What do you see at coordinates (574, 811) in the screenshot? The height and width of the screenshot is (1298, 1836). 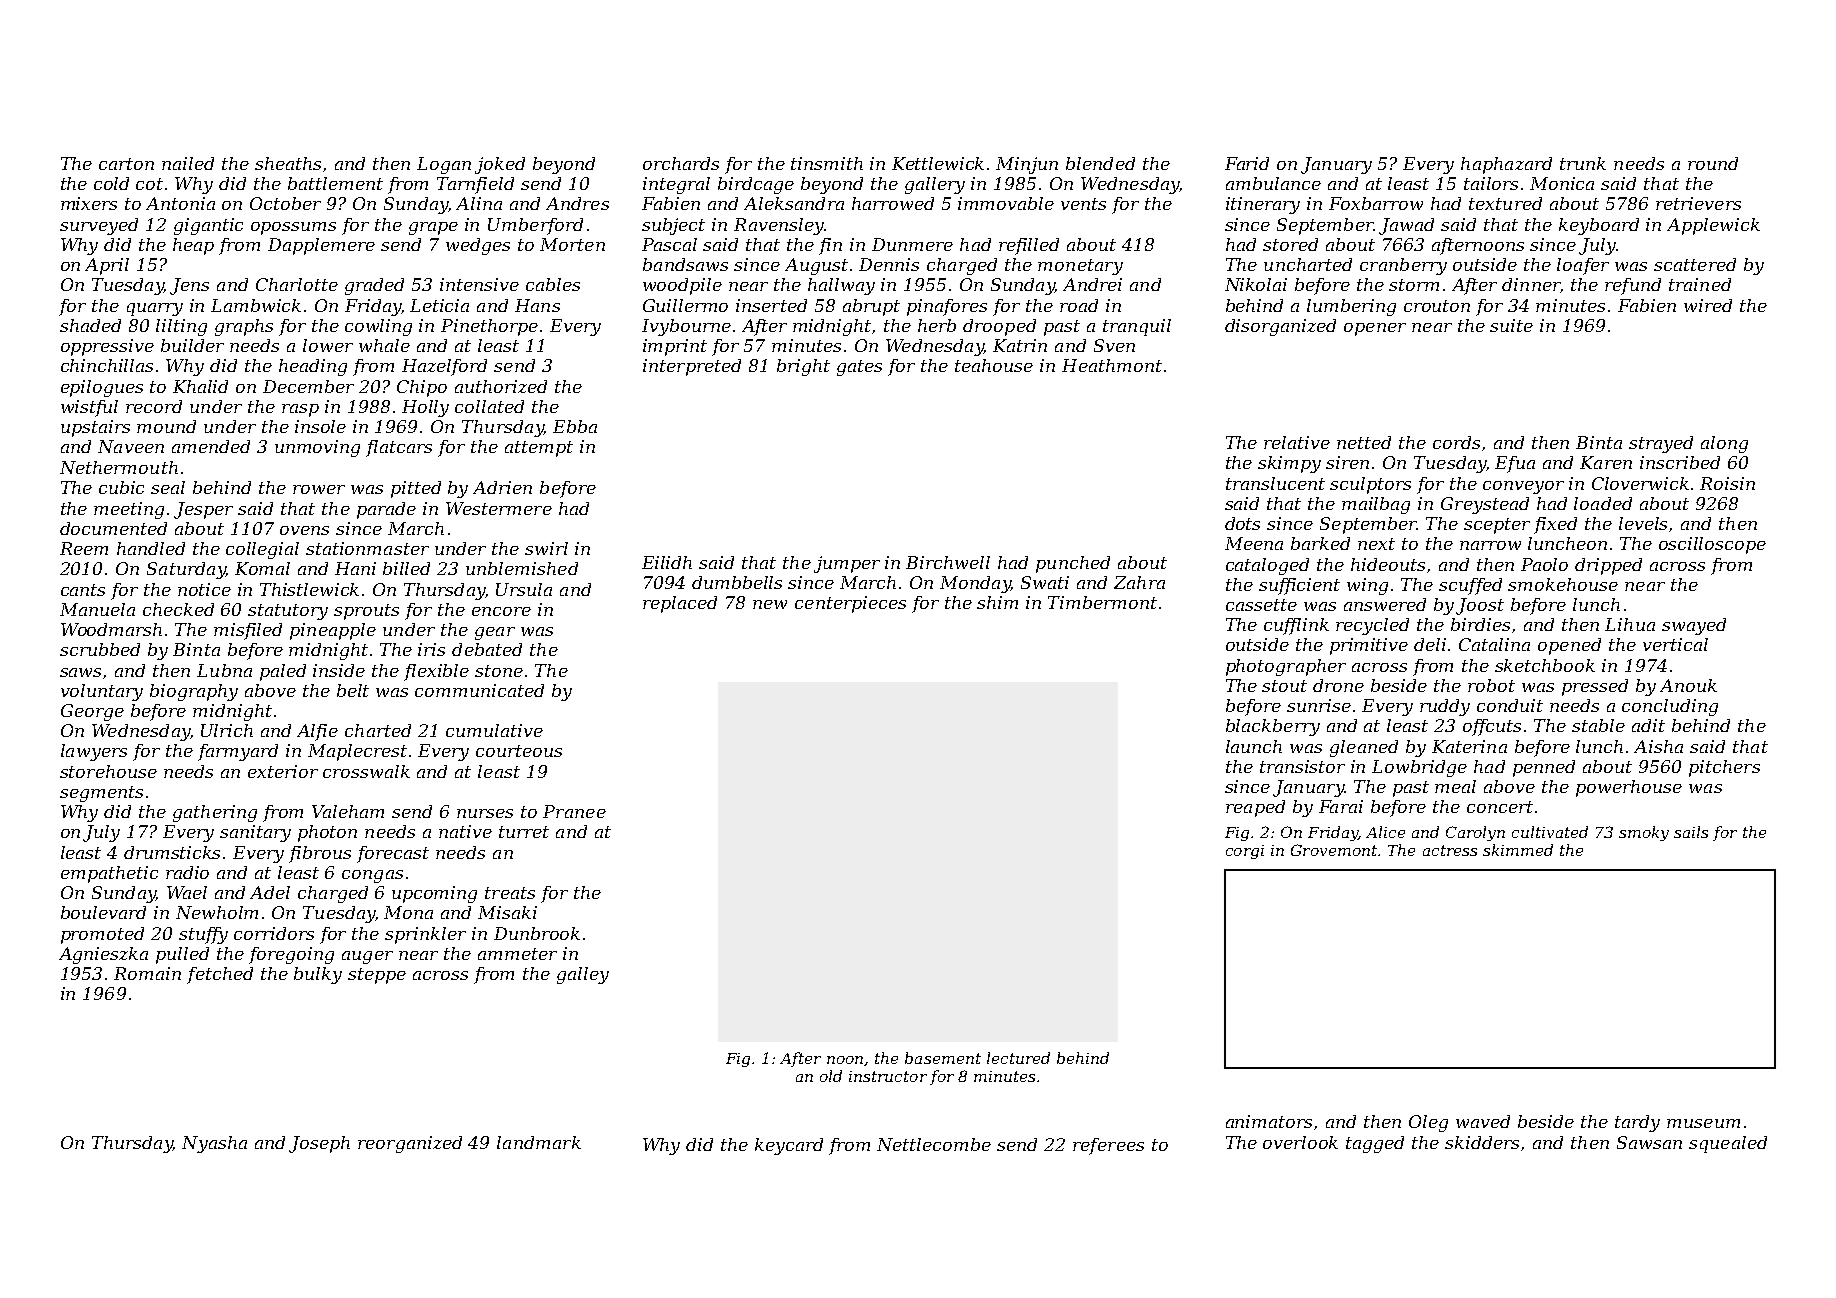 I see `Pranee` at bounding box center [574, 811].
